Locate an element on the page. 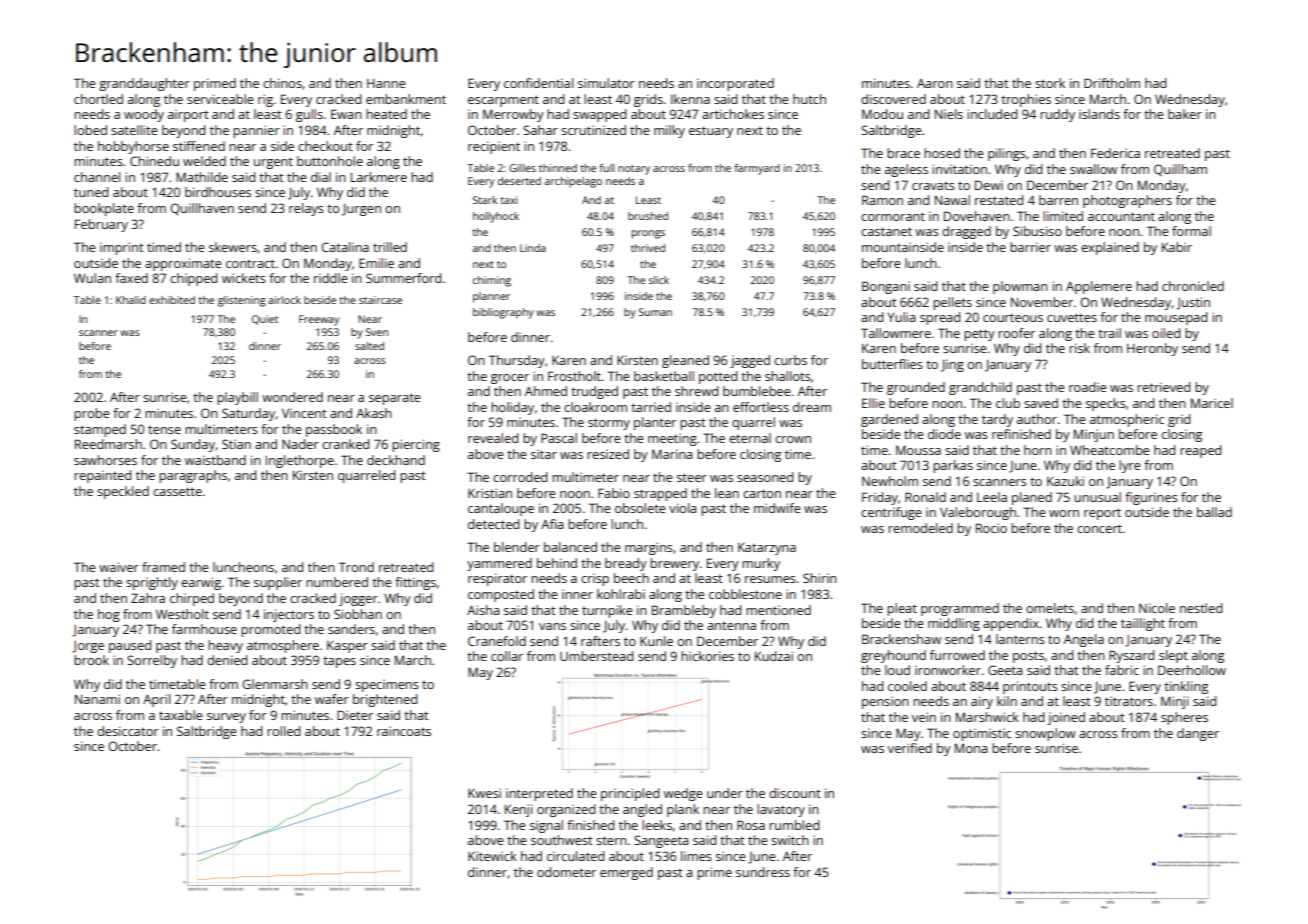 The image size is (1308, 924). salted is located at coordinates (369, 346).
